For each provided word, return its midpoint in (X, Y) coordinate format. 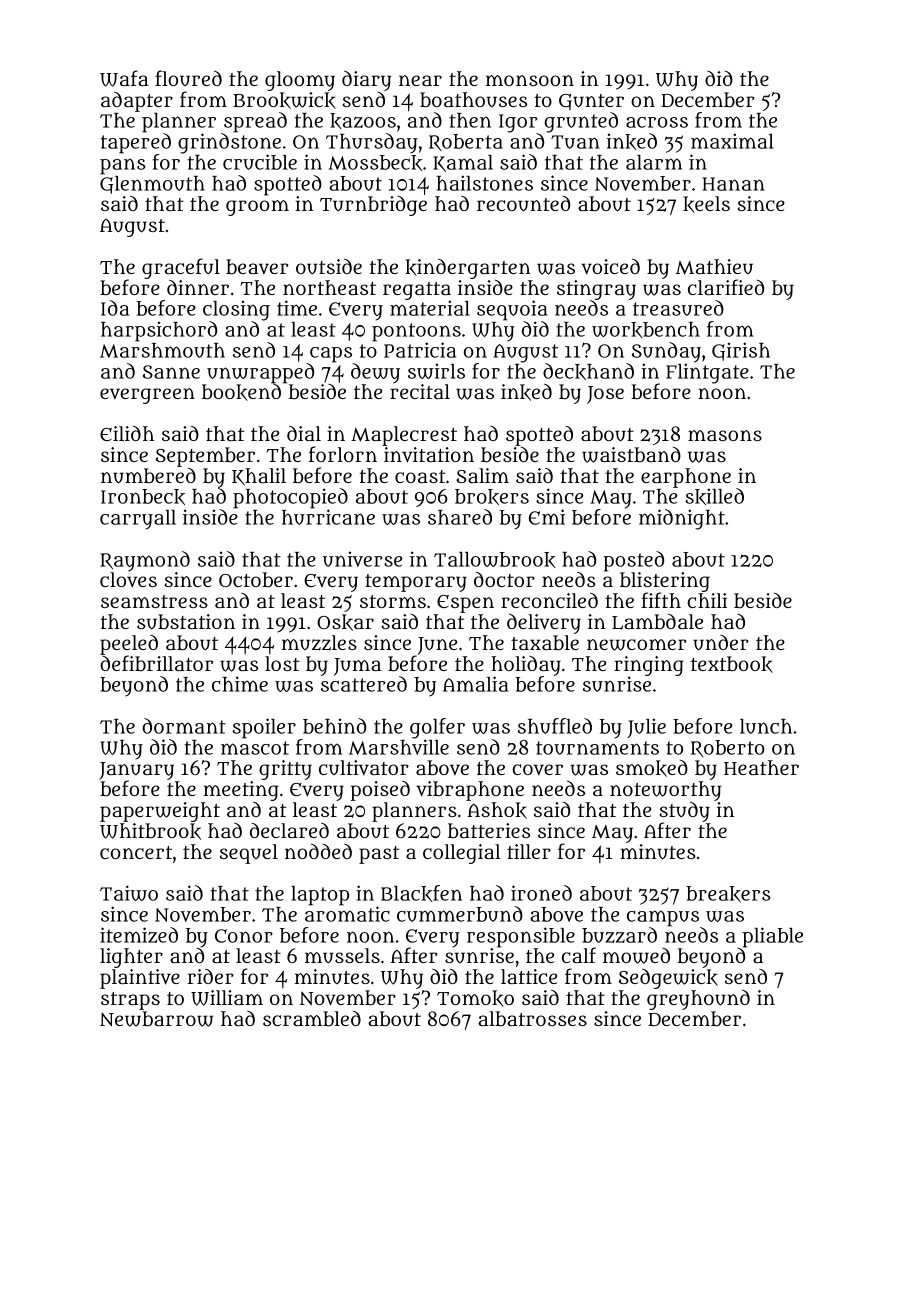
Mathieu (714, 267)
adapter (137, 101)
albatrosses (532, 1018)
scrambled (312, 1018)
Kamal (463, 163)
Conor (244, 936)
